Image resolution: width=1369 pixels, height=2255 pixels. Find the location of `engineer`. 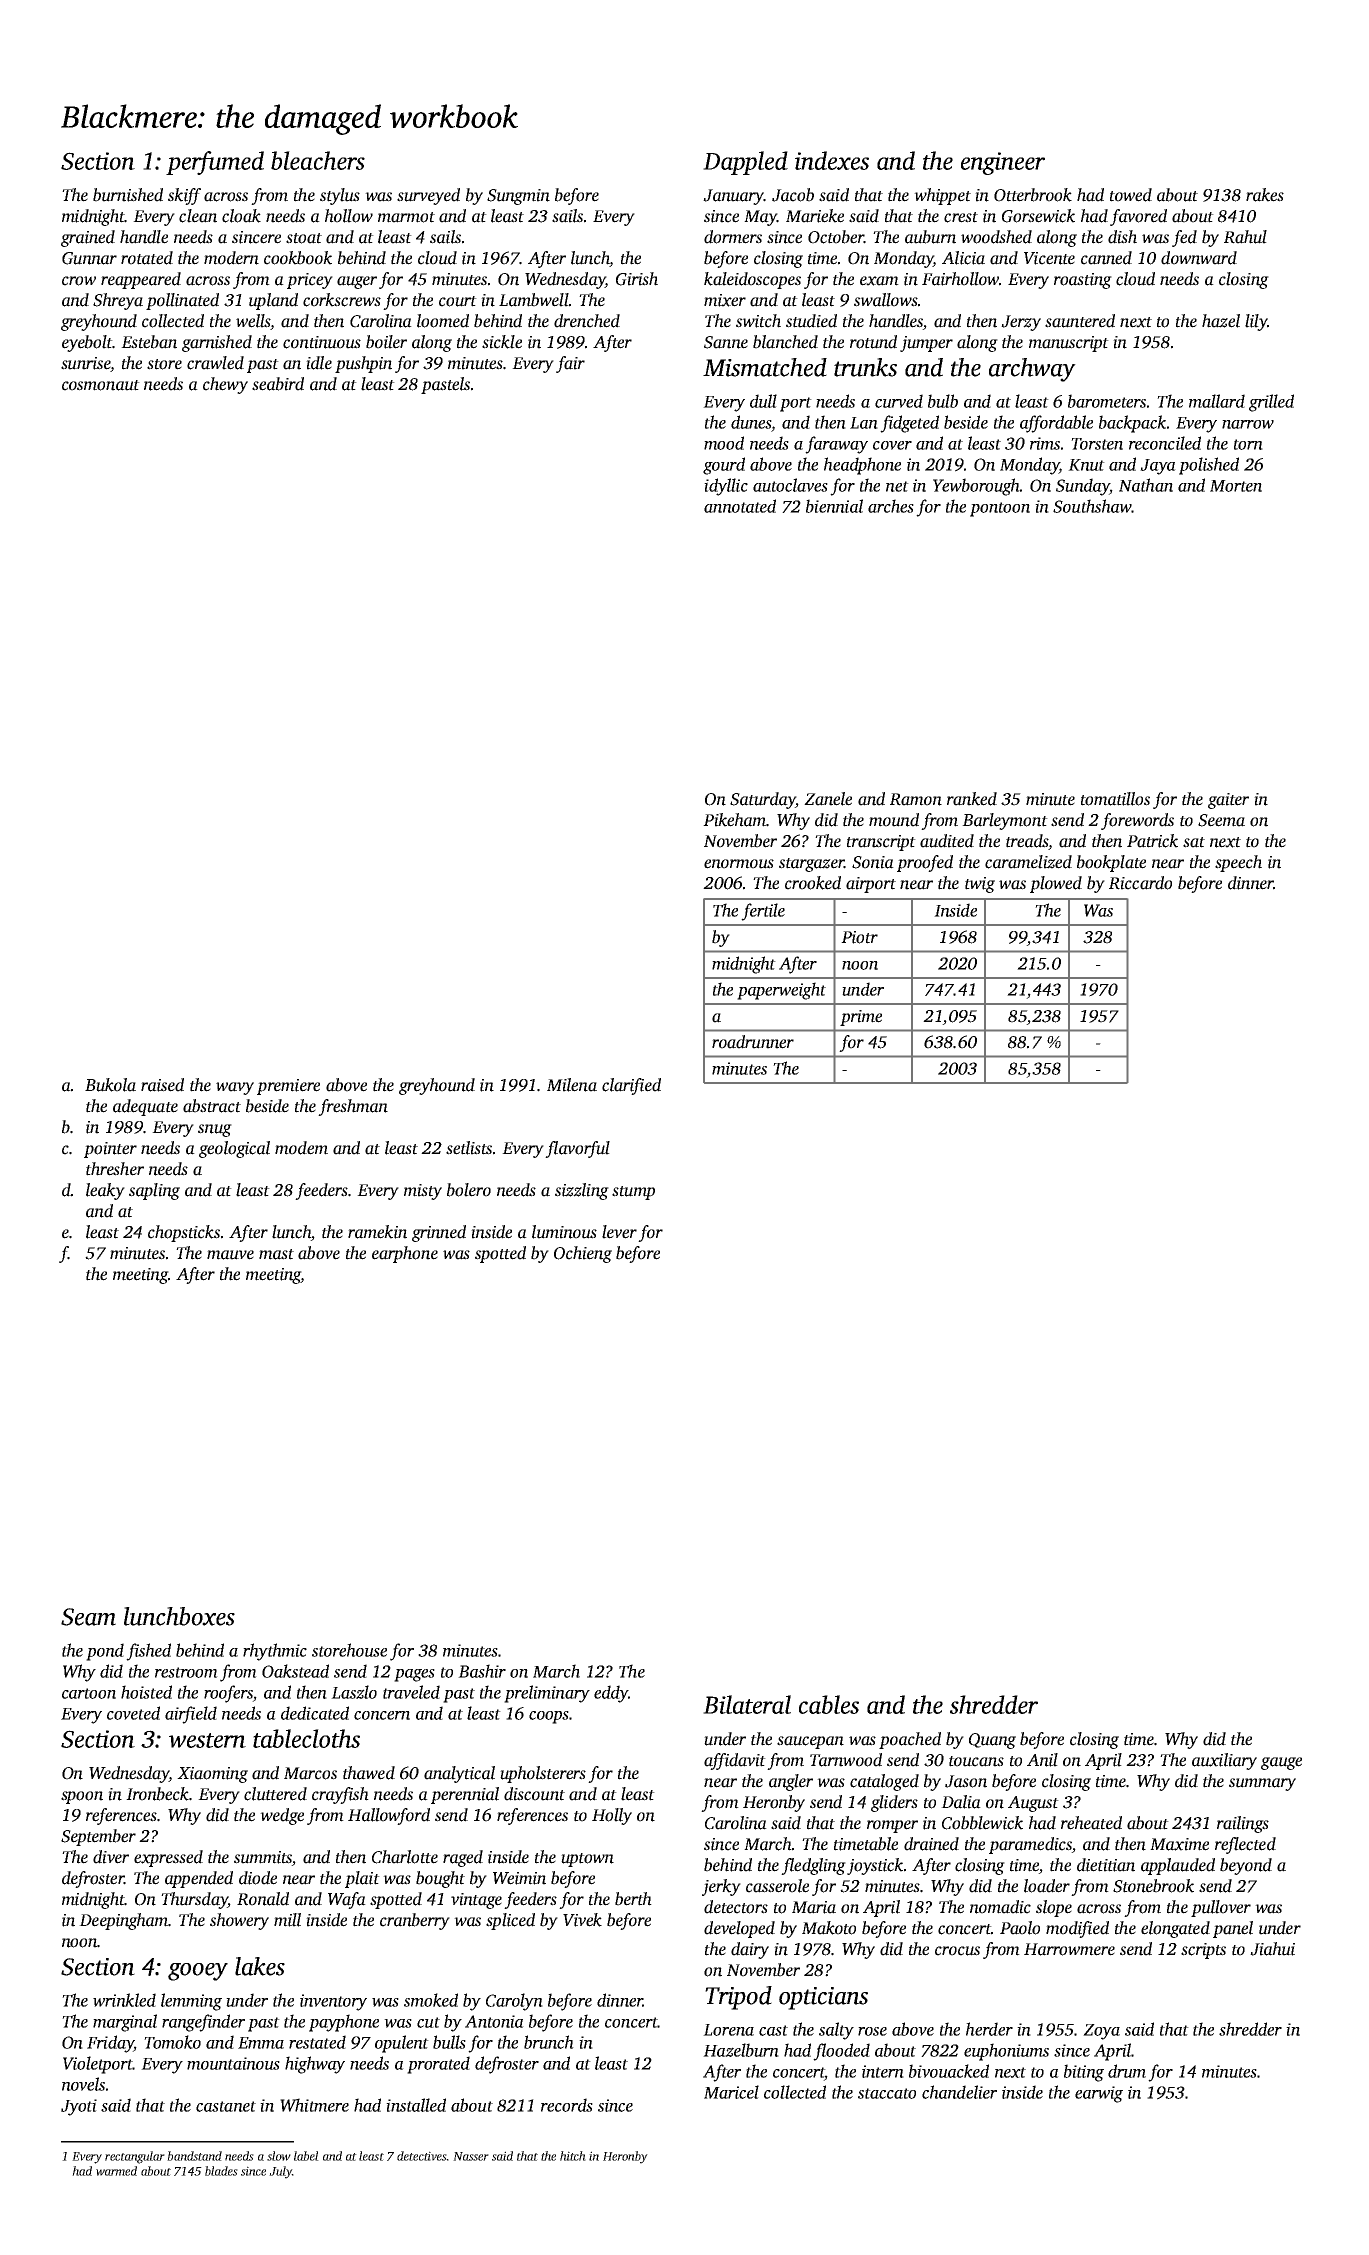

engineer is located at coordinates (1003, 163).
